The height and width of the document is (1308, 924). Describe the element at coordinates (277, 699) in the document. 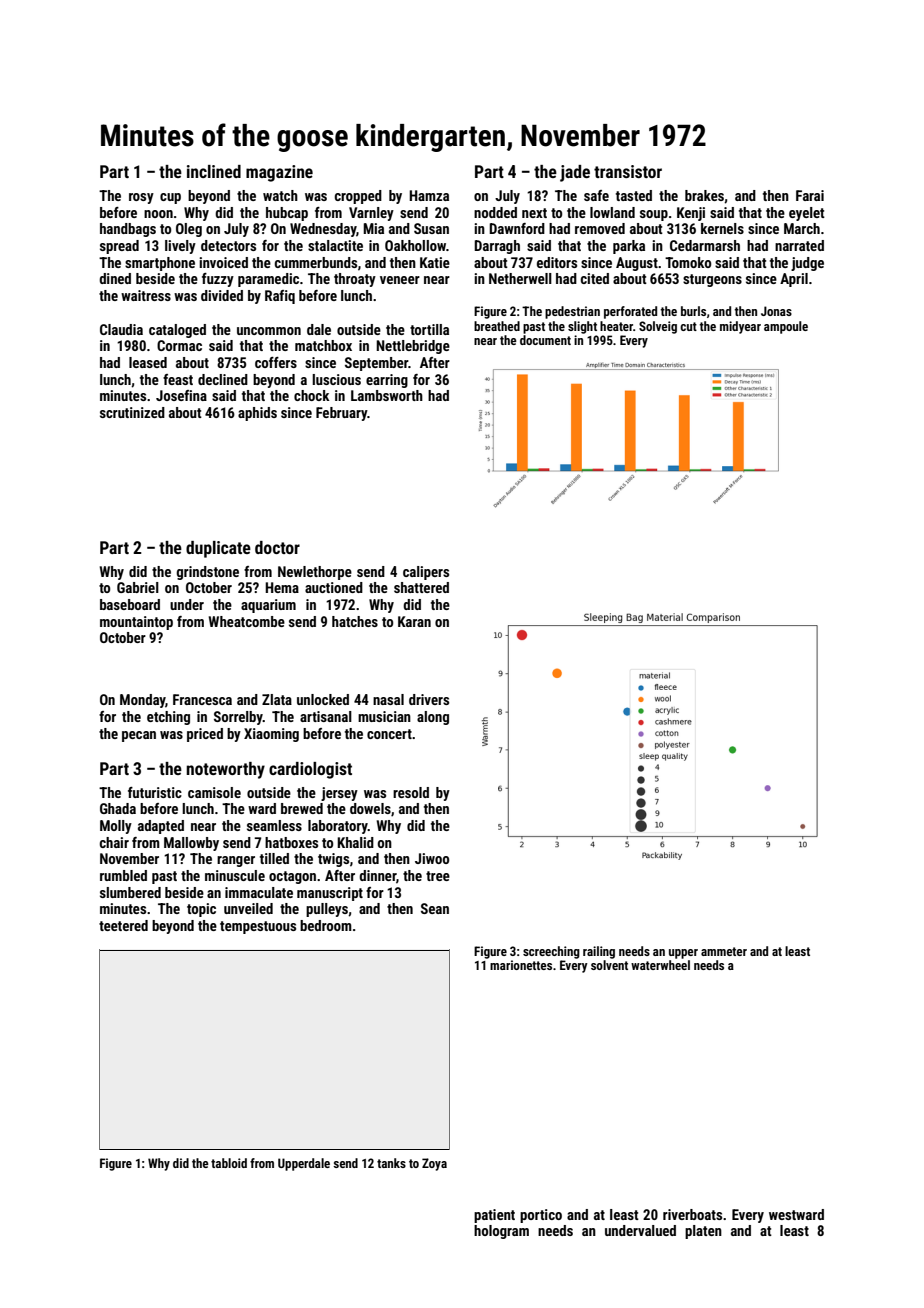

I see `Zlata` at that location.
